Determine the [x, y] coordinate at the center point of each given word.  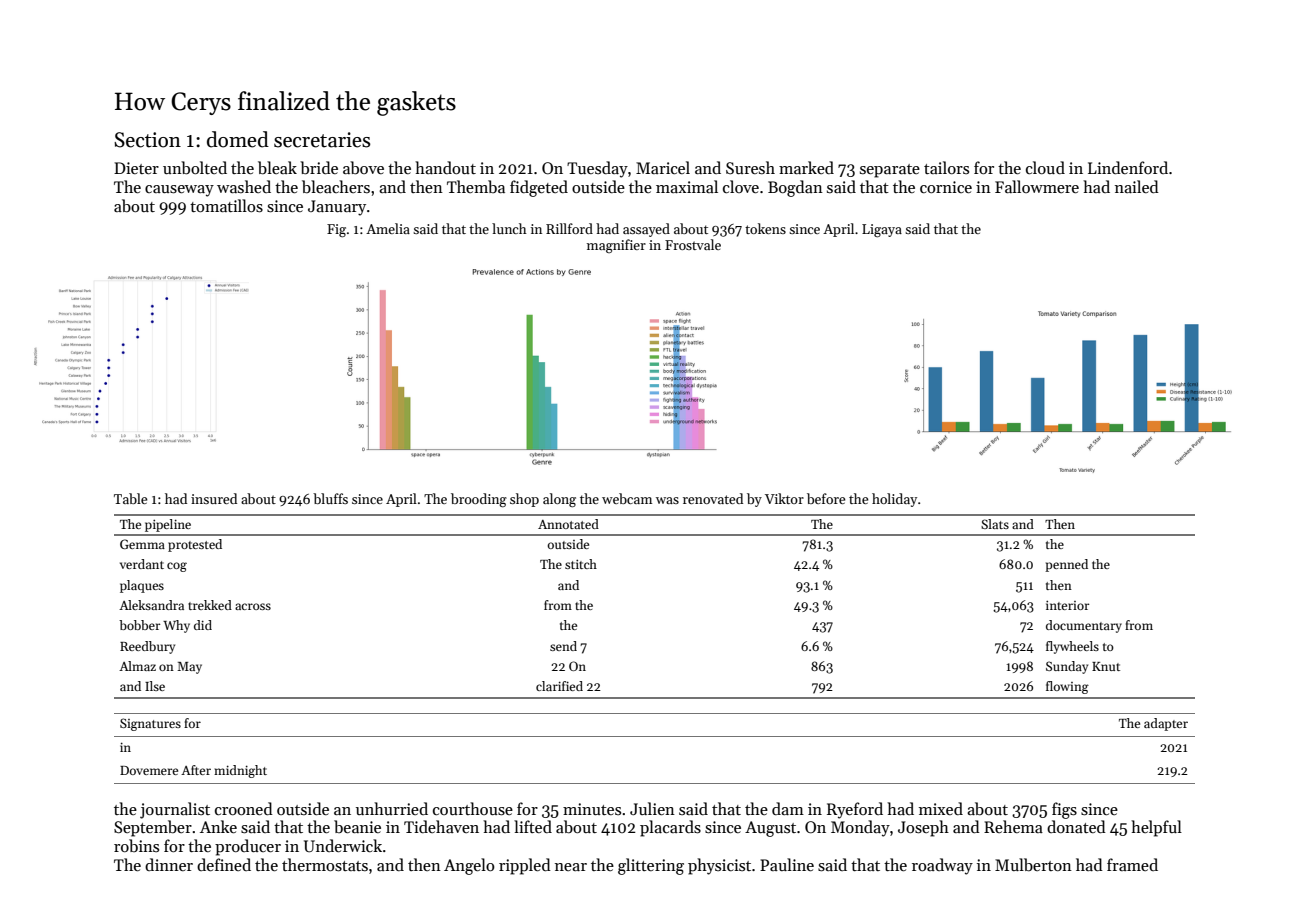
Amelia [388, 228]
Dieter [136, 168]
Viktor [784, 498]
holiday [894, 500]
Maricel [663, 167]
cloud [1045, 167]
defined [224, 864]
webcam [627, 498]
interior [1067, 605]
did [203, 625]
